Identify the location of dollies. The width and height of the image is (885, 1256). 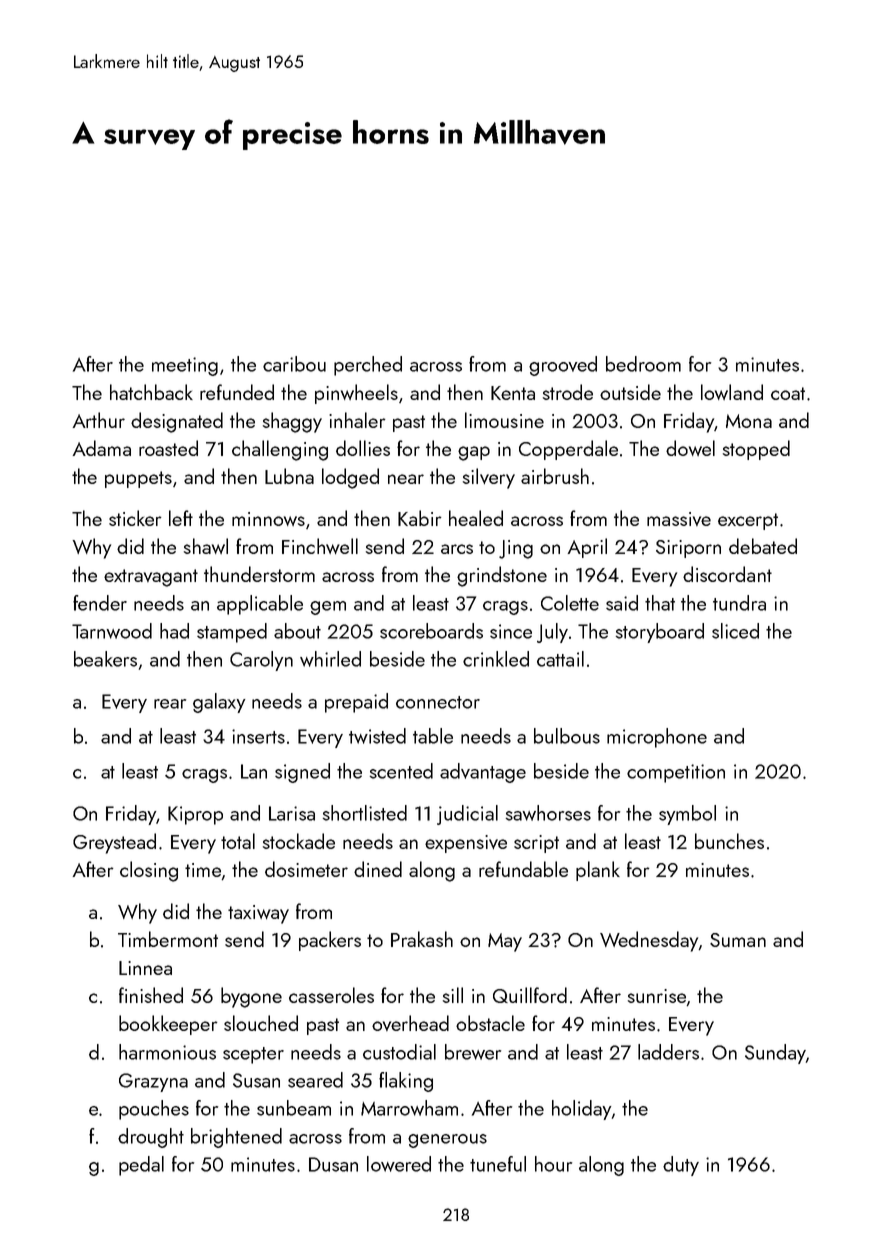
(363, 448).
